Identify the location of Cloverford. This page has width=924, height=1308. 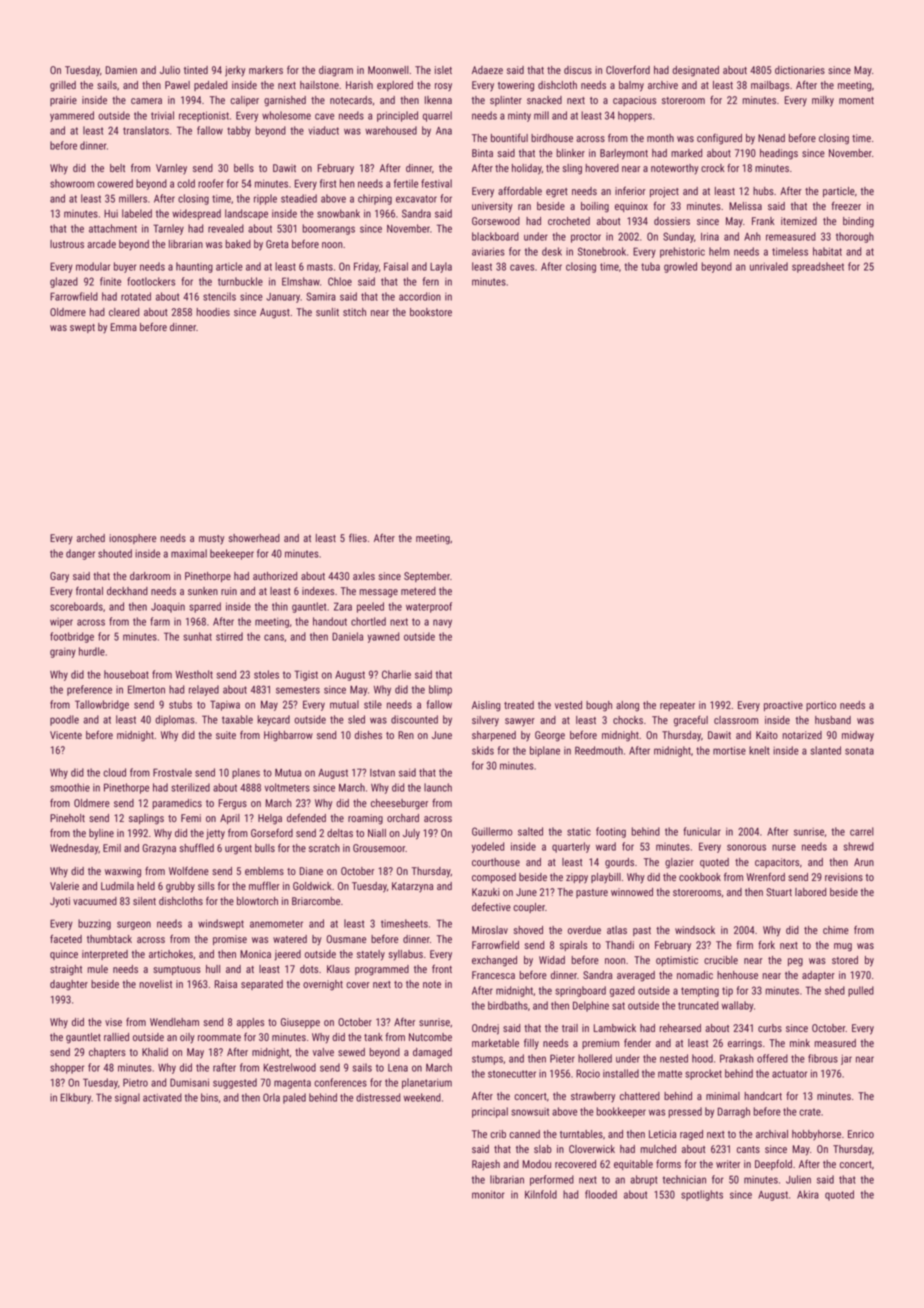
(628, 69).
